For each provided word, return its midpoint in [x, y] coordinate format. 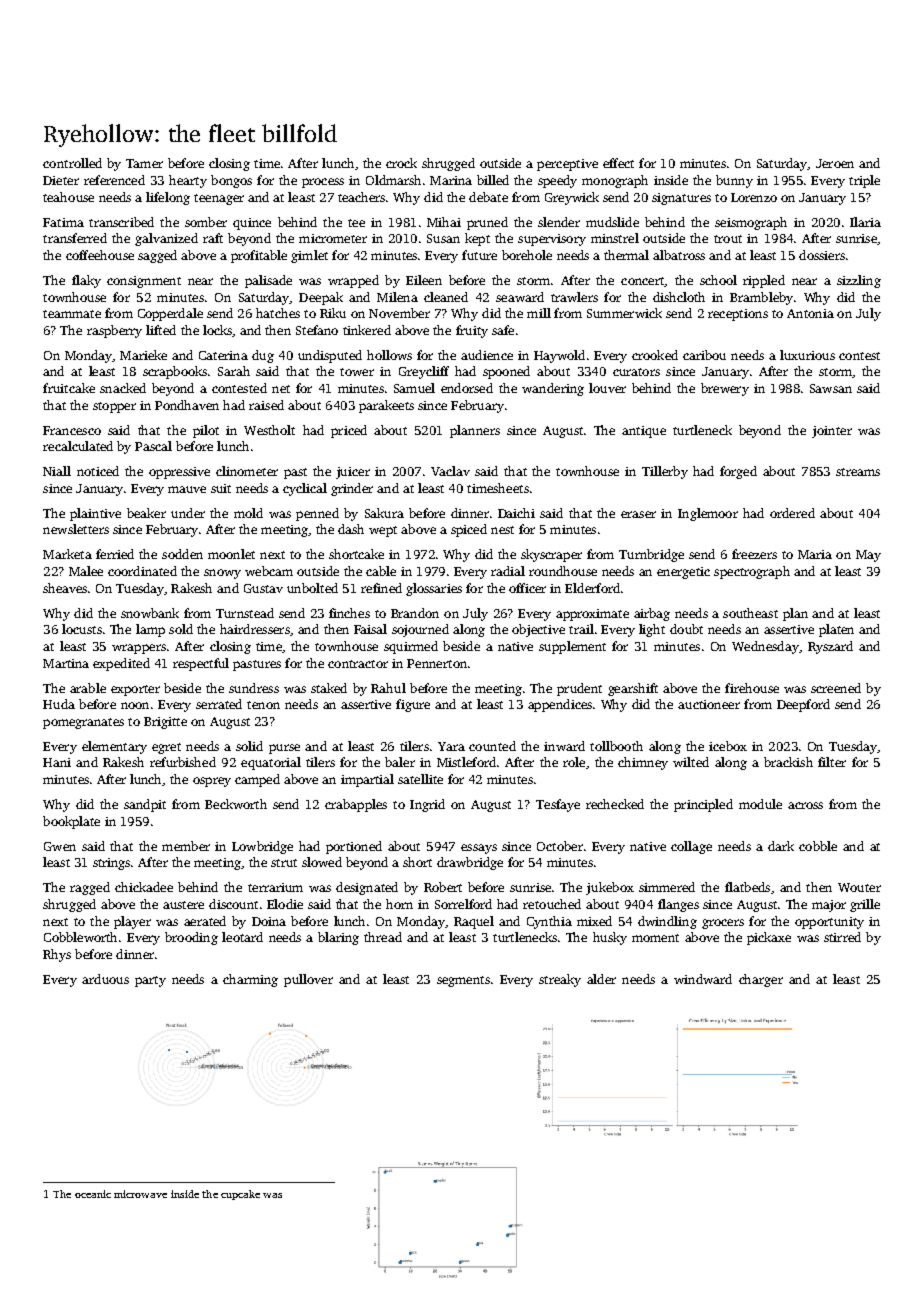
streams [858, 472]
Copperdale [170, 314]
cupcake [240, 1195]
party [150, 981]
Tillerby [665, 472]
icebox [728, 746]
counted [492, 746]
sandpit [145, 805]
